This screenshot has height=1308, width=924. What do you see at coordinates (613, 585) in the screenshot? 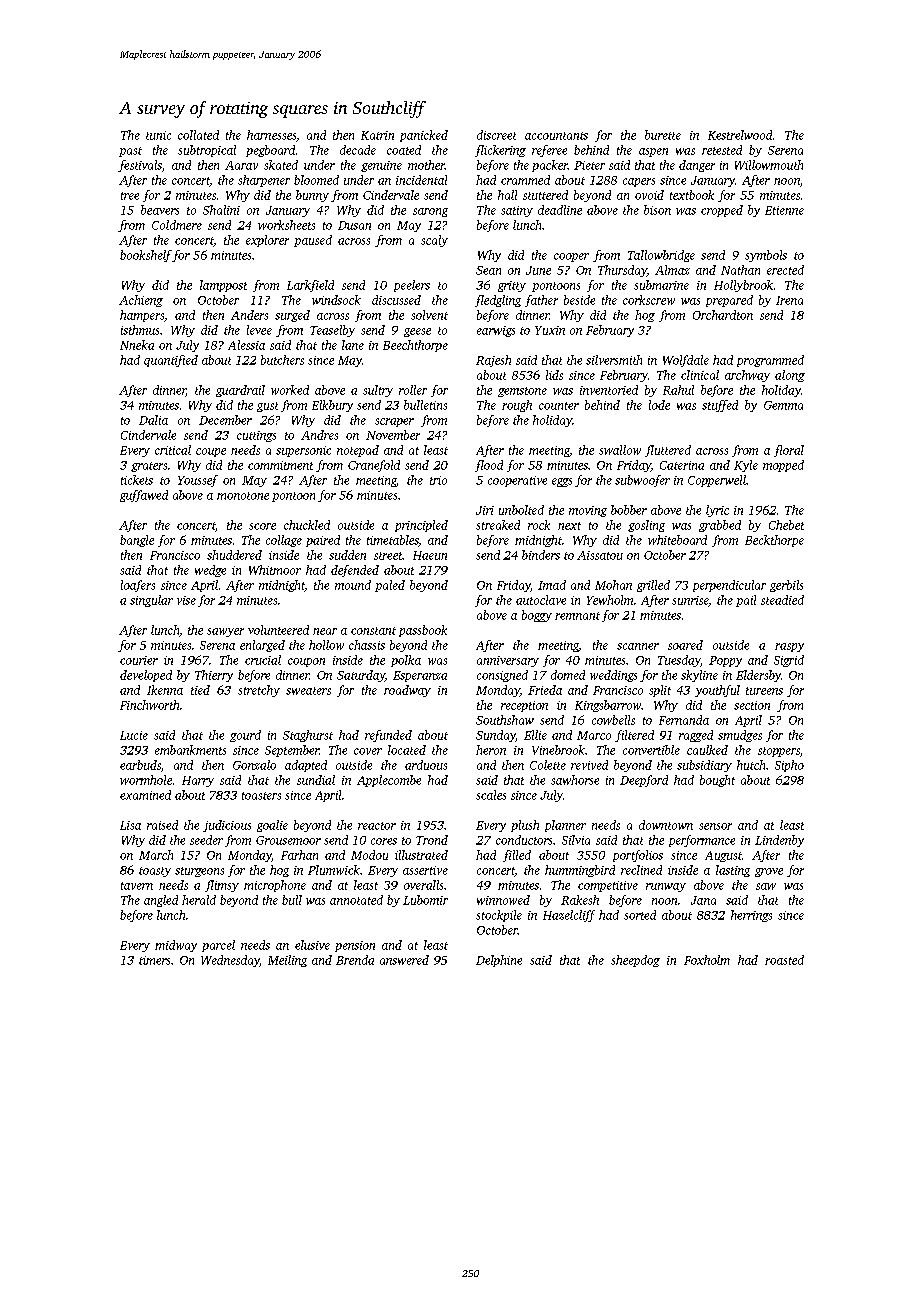
I see `Mohan` at bounding box center [613, 585].
